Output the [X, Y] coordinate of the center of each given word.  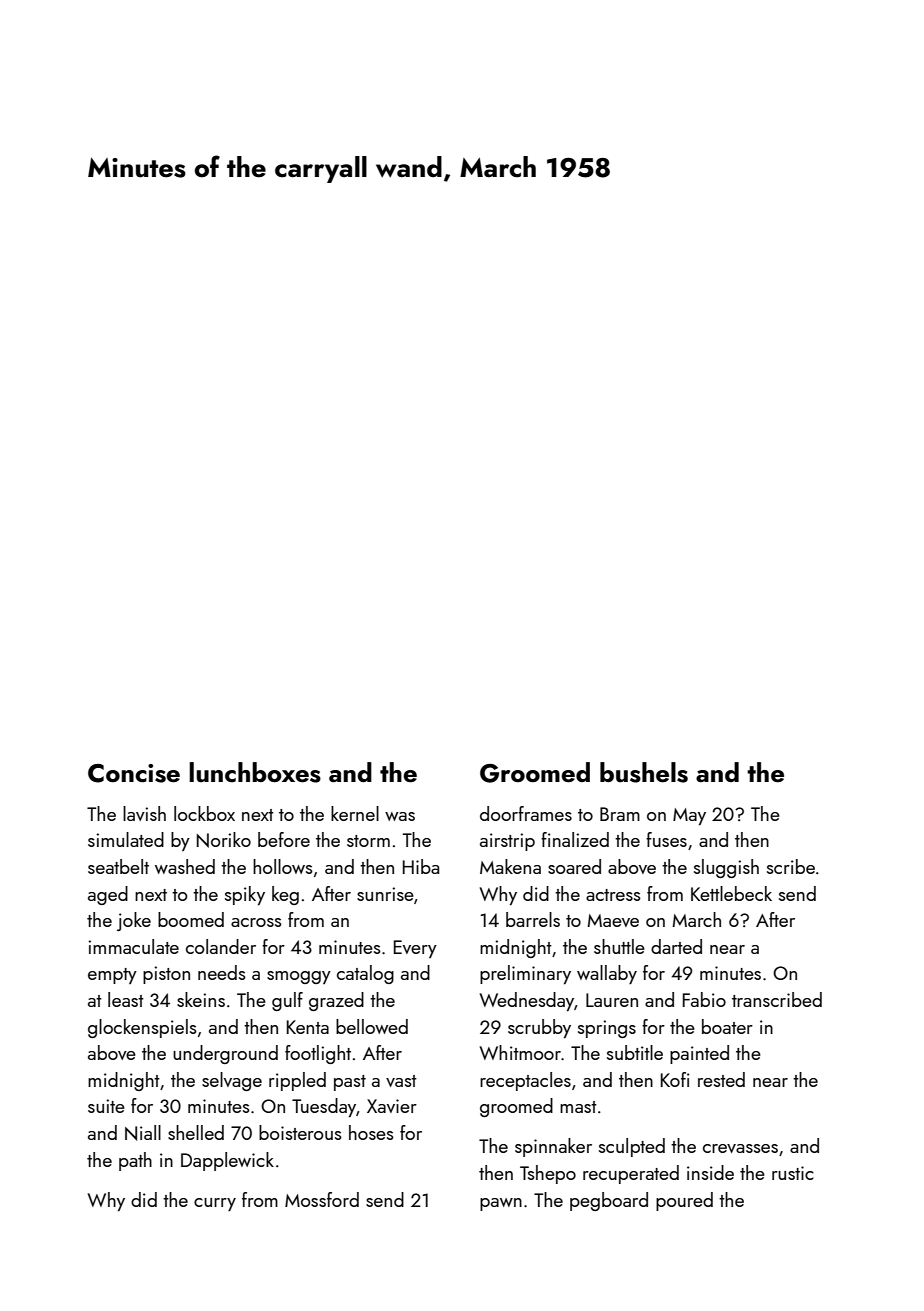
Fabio [704, 999]
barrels [533, 919]
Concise [134, 773]
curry [215, 1204]
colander [221, 946]
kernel [355, 813]
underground [225, 1054]
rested [721, 1079]
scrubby [539, 1028]
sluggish [726, 868]
